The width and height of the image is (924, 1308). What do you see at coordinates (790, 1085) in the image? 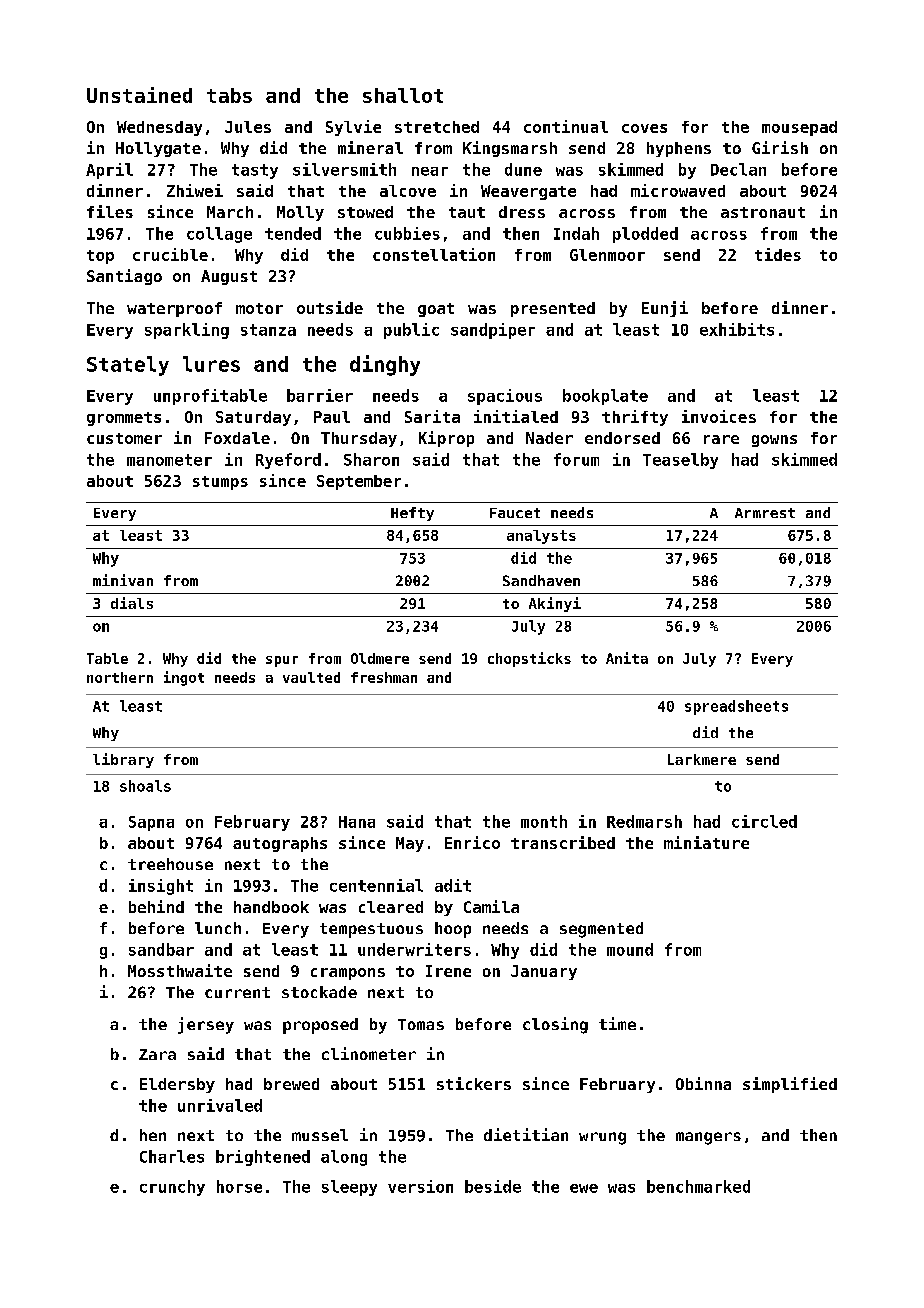
I see `simplified` at bounding box center [790, 1085].
